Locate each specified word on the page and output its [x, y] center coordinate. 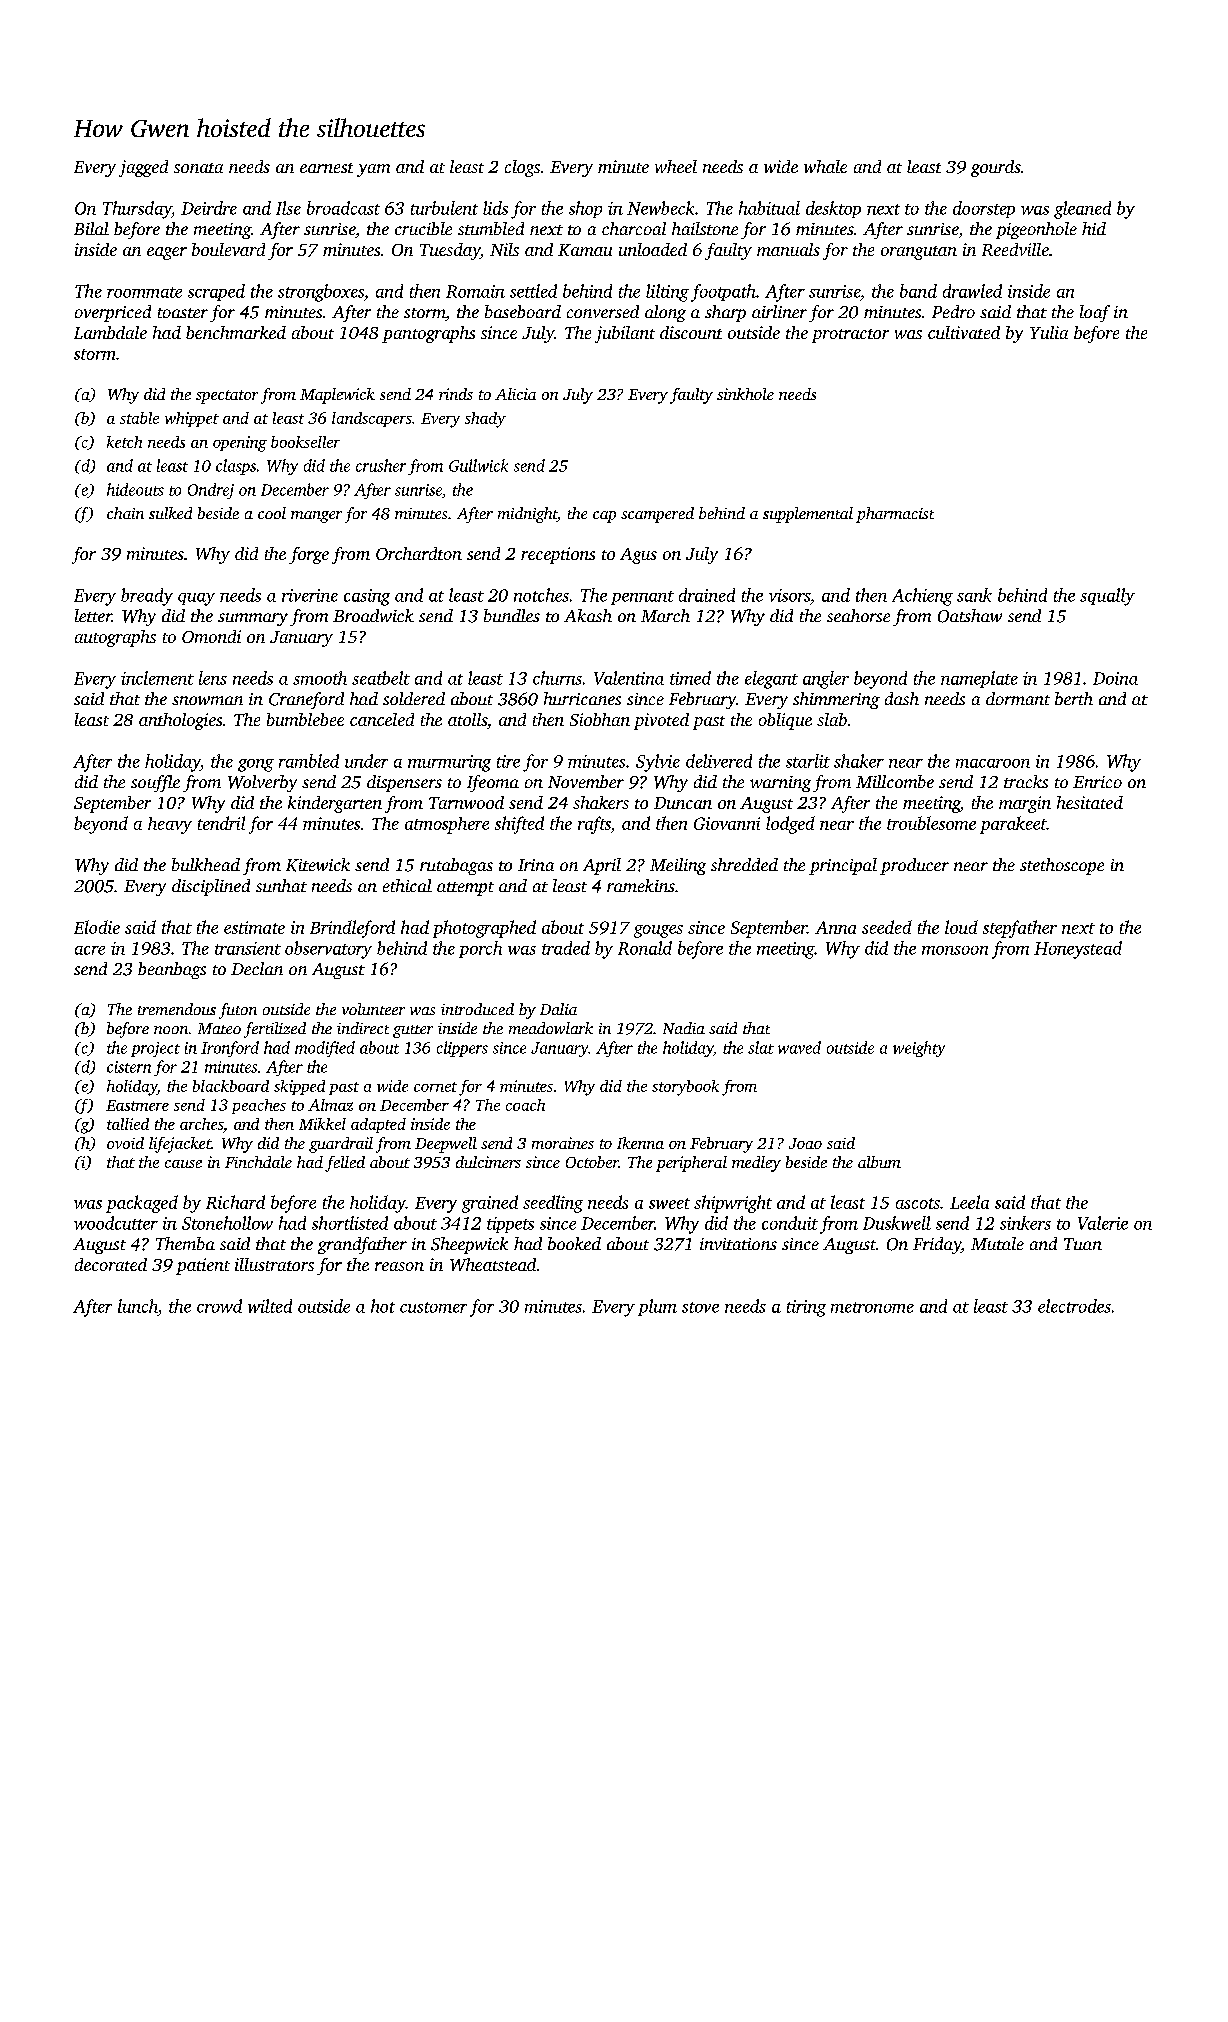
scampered [657, 515]
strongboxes [321, 293]
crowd [219, 1306]
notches [541, 595]
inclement [157, 678]
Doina [1115, 678]
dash [902, 698]
